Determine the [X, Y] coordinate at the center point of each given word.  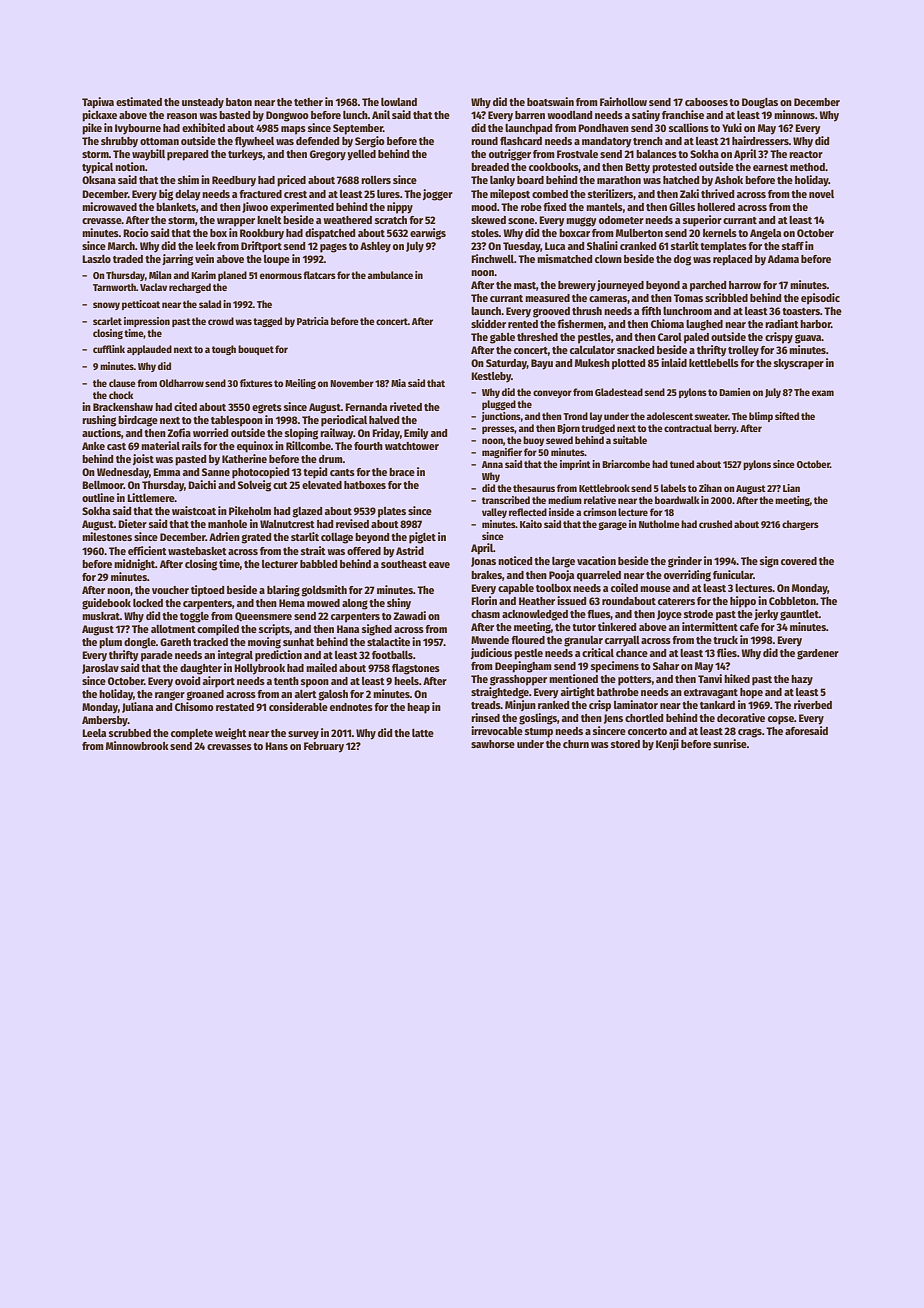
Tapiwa [98, 103]
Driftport [261, 247]
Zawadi [409, 615]
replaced [732, 260]
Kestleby [491, 377]
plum [110, 643]
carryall [622, 641]
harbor [815, 324]
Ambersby [105, 721]
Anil [381, 114]
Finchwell [492, 258]
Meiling [300, 384]
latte [423, 733]
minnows [794, 114]
